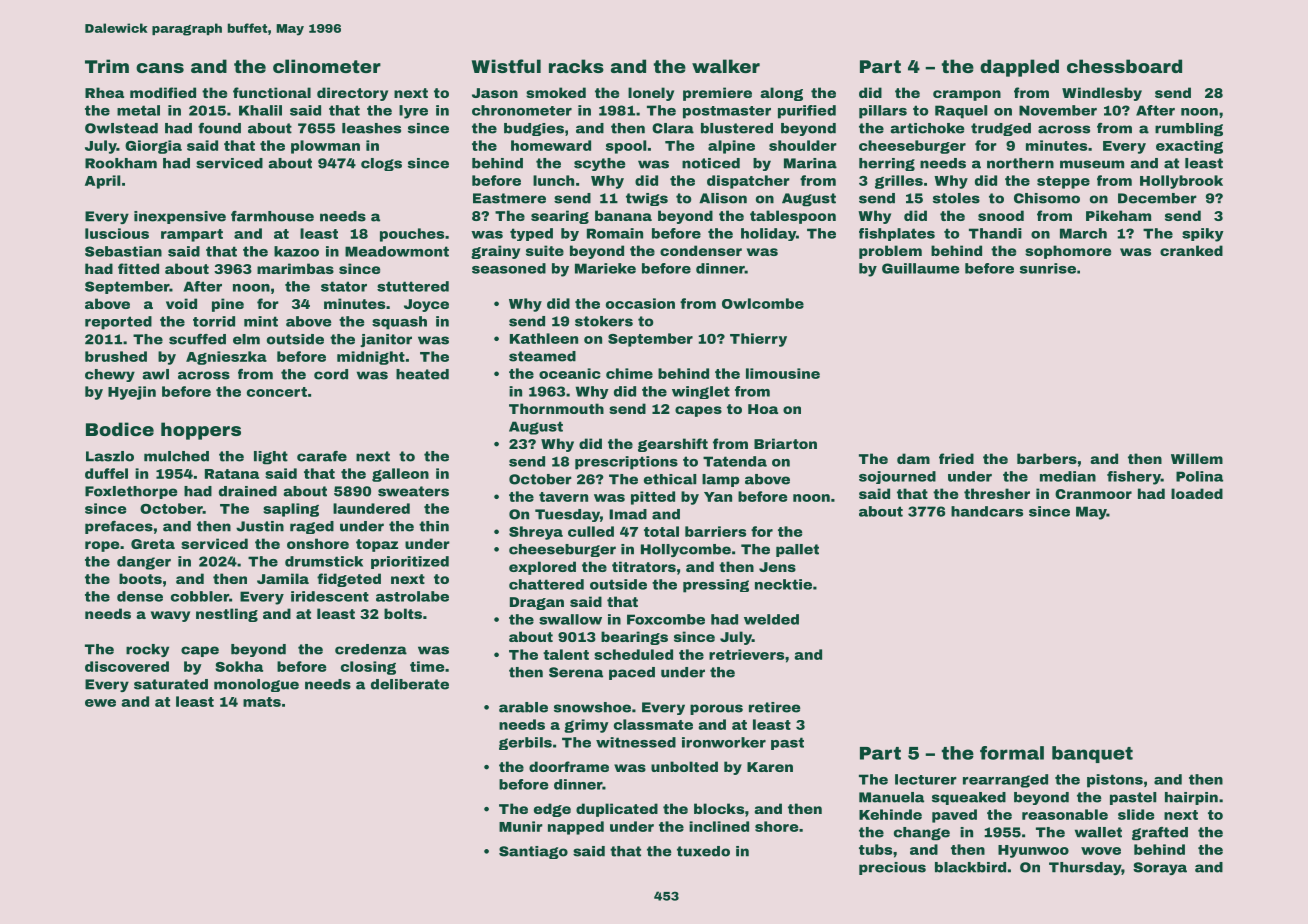 This screenshot has height=924, width=1308. Describe the element at coordinates (591, 531) in the screenshot. I see `culled` at that location.
